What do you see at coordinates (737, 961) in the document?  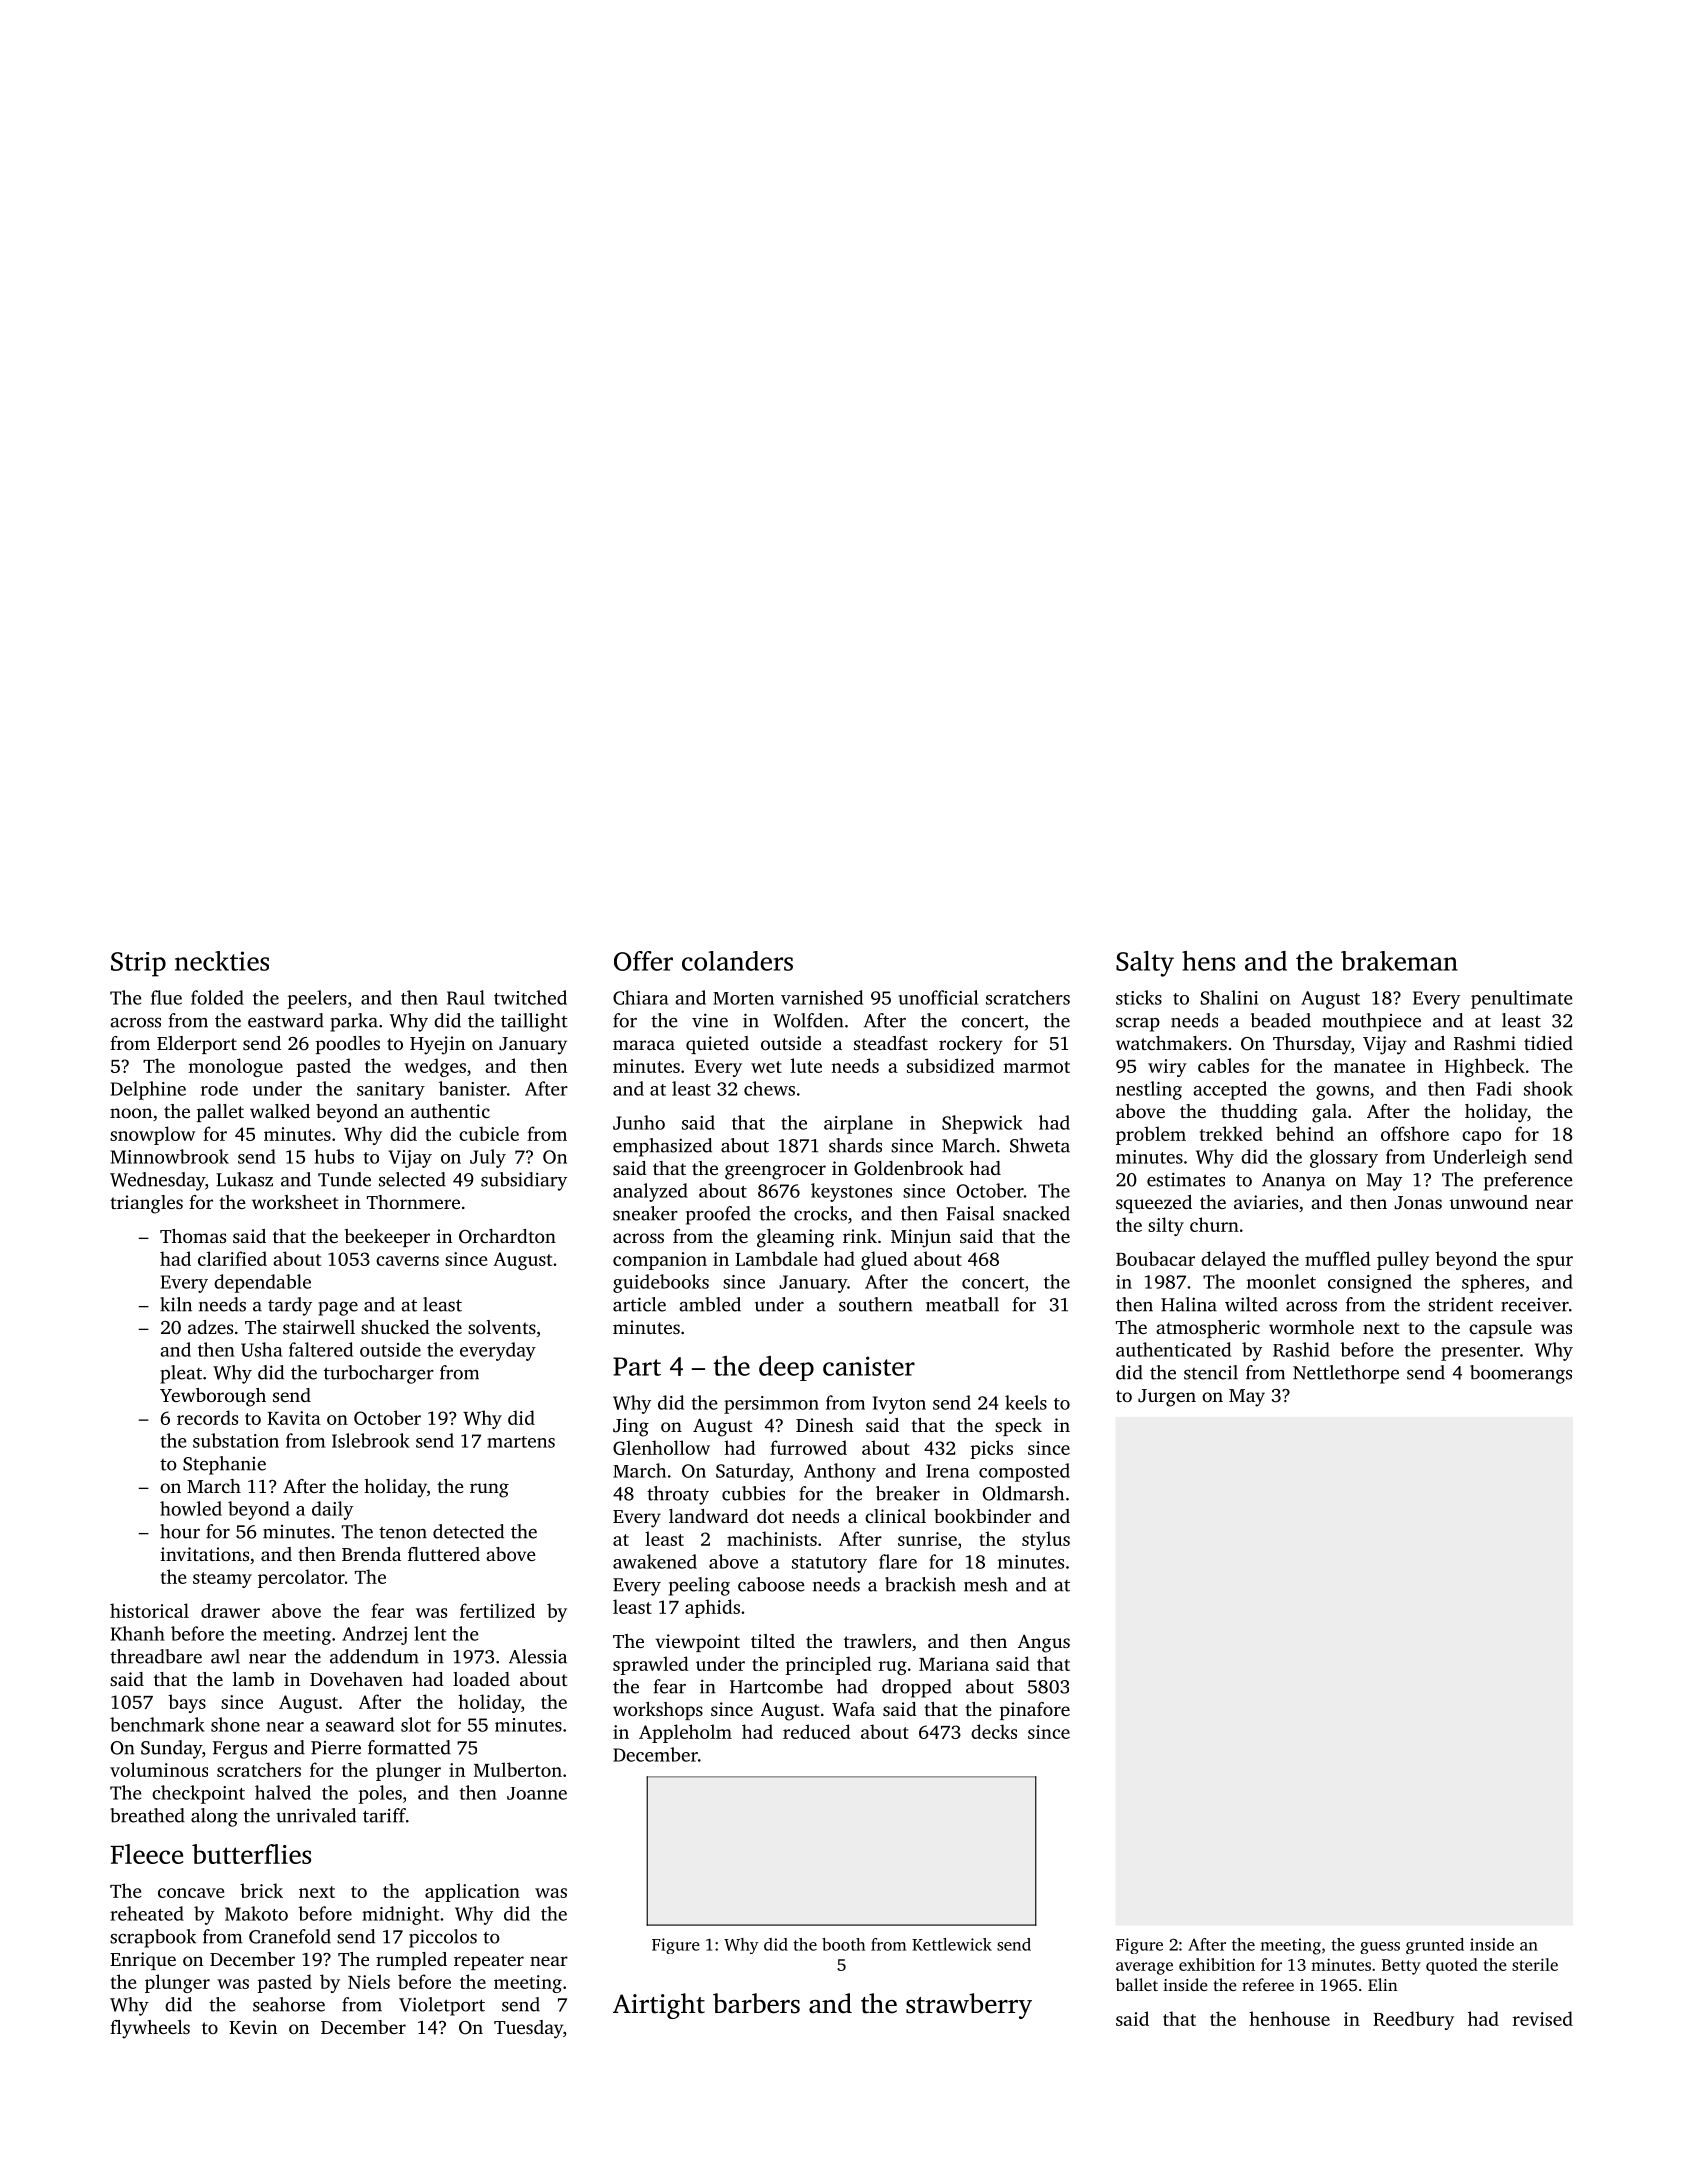 I see `colanders` at bounding box center [737, 961].
